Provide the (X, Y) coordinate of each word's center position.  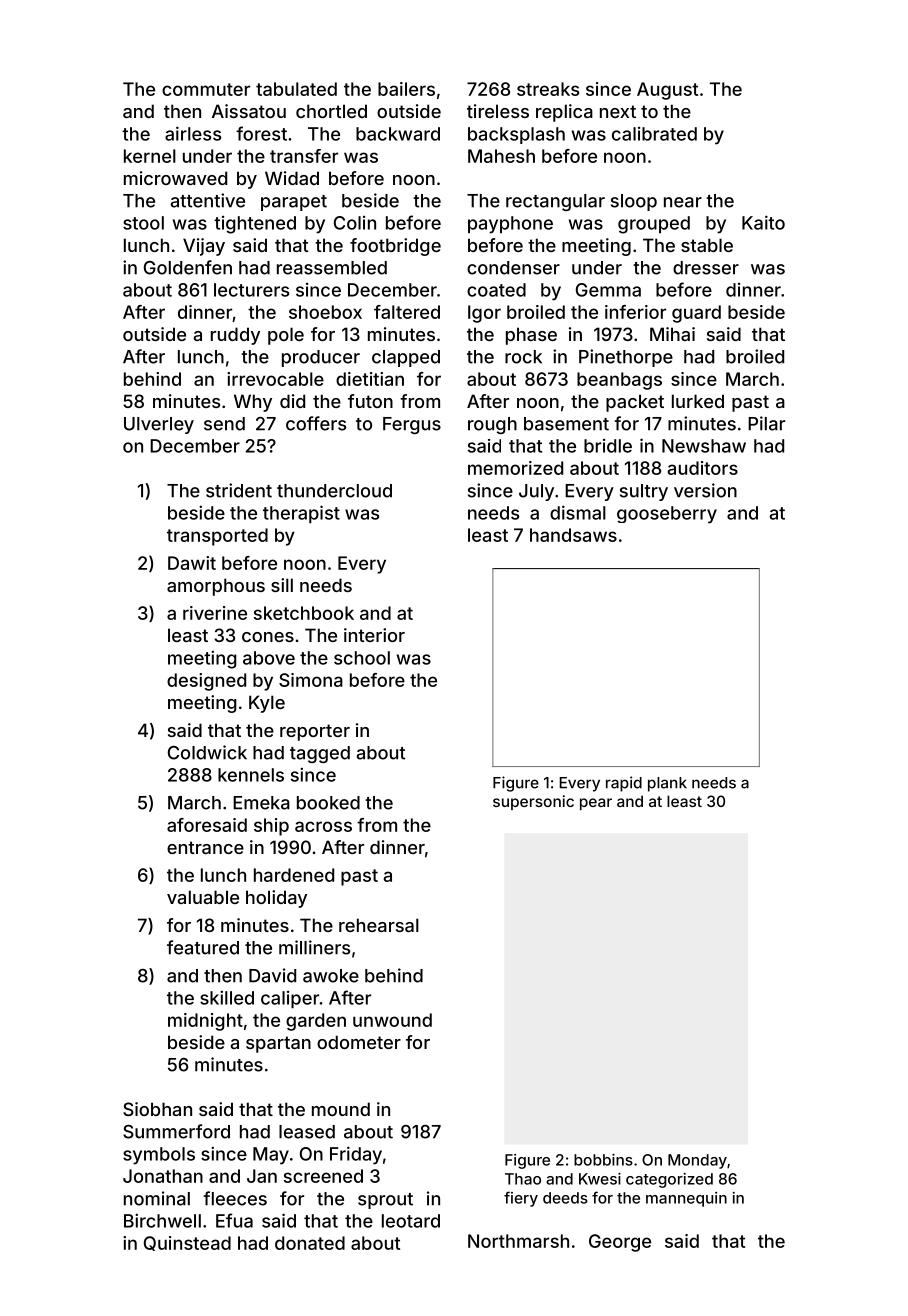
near (683, 202)
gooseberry (667, 515)
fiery (521, 1199)
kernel (150, 156)
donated (310, 1243)
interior (374, 635)
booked (328, 803)
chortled (331, 111)
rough (492, 425)
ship (271, 827)
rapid (624, 784)
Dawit (192, 563)
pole (286, 336)
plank (667, 784)
